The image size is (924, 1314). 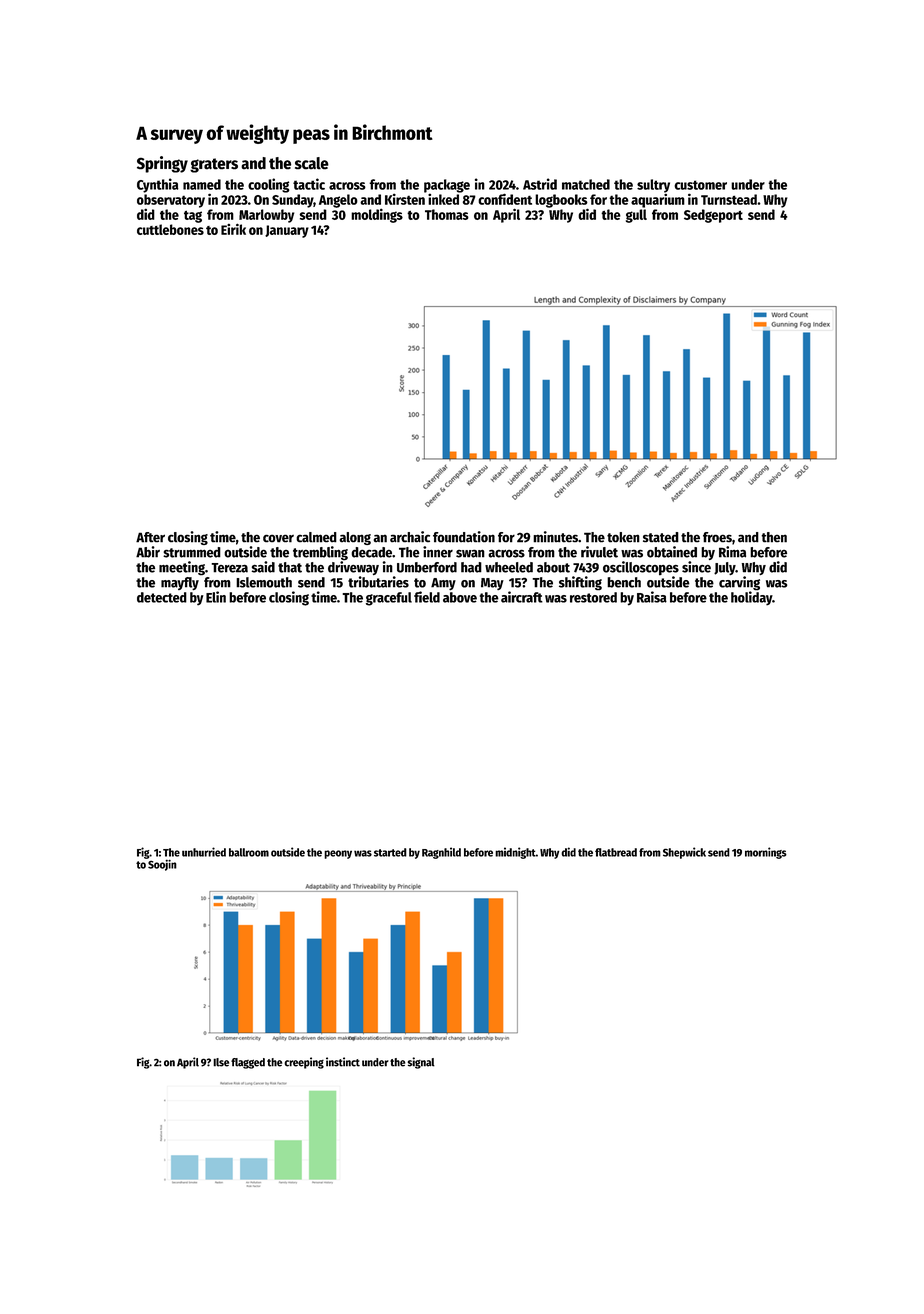 I want to click on graters, so click(x=214, y=165).
